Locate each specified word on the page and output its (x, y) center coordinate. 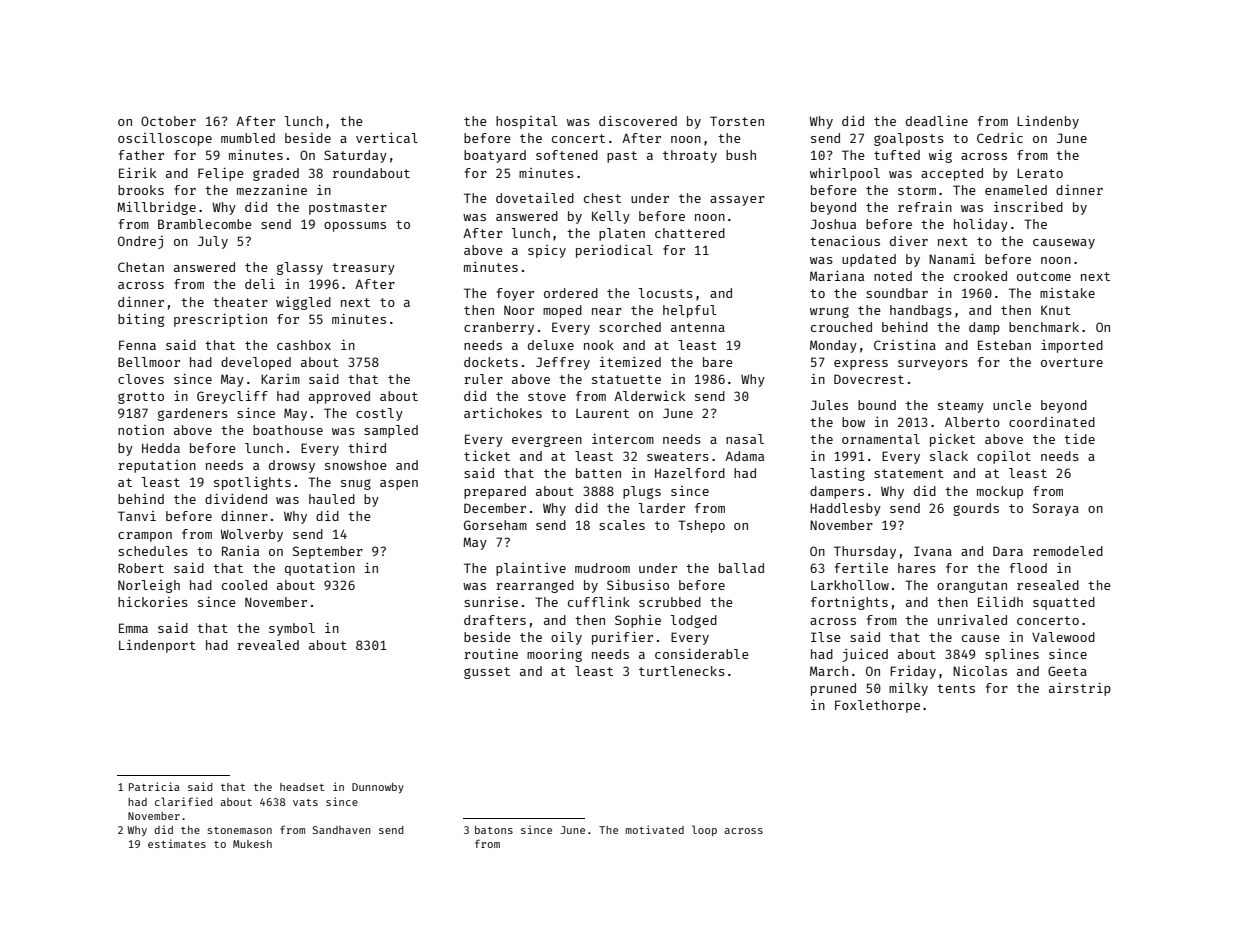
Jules (829, 405)
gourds (976, 509)
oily (566, 638)
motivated (655, 829)
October (168, 121)
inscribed (1028, 207)
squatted (1064, 603)
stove (547, 396)
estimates (177, 843)
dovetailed (535, 198)
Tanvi (137, 516)
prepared (495, 492)
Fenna (137, 345)
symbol (292, 629)
